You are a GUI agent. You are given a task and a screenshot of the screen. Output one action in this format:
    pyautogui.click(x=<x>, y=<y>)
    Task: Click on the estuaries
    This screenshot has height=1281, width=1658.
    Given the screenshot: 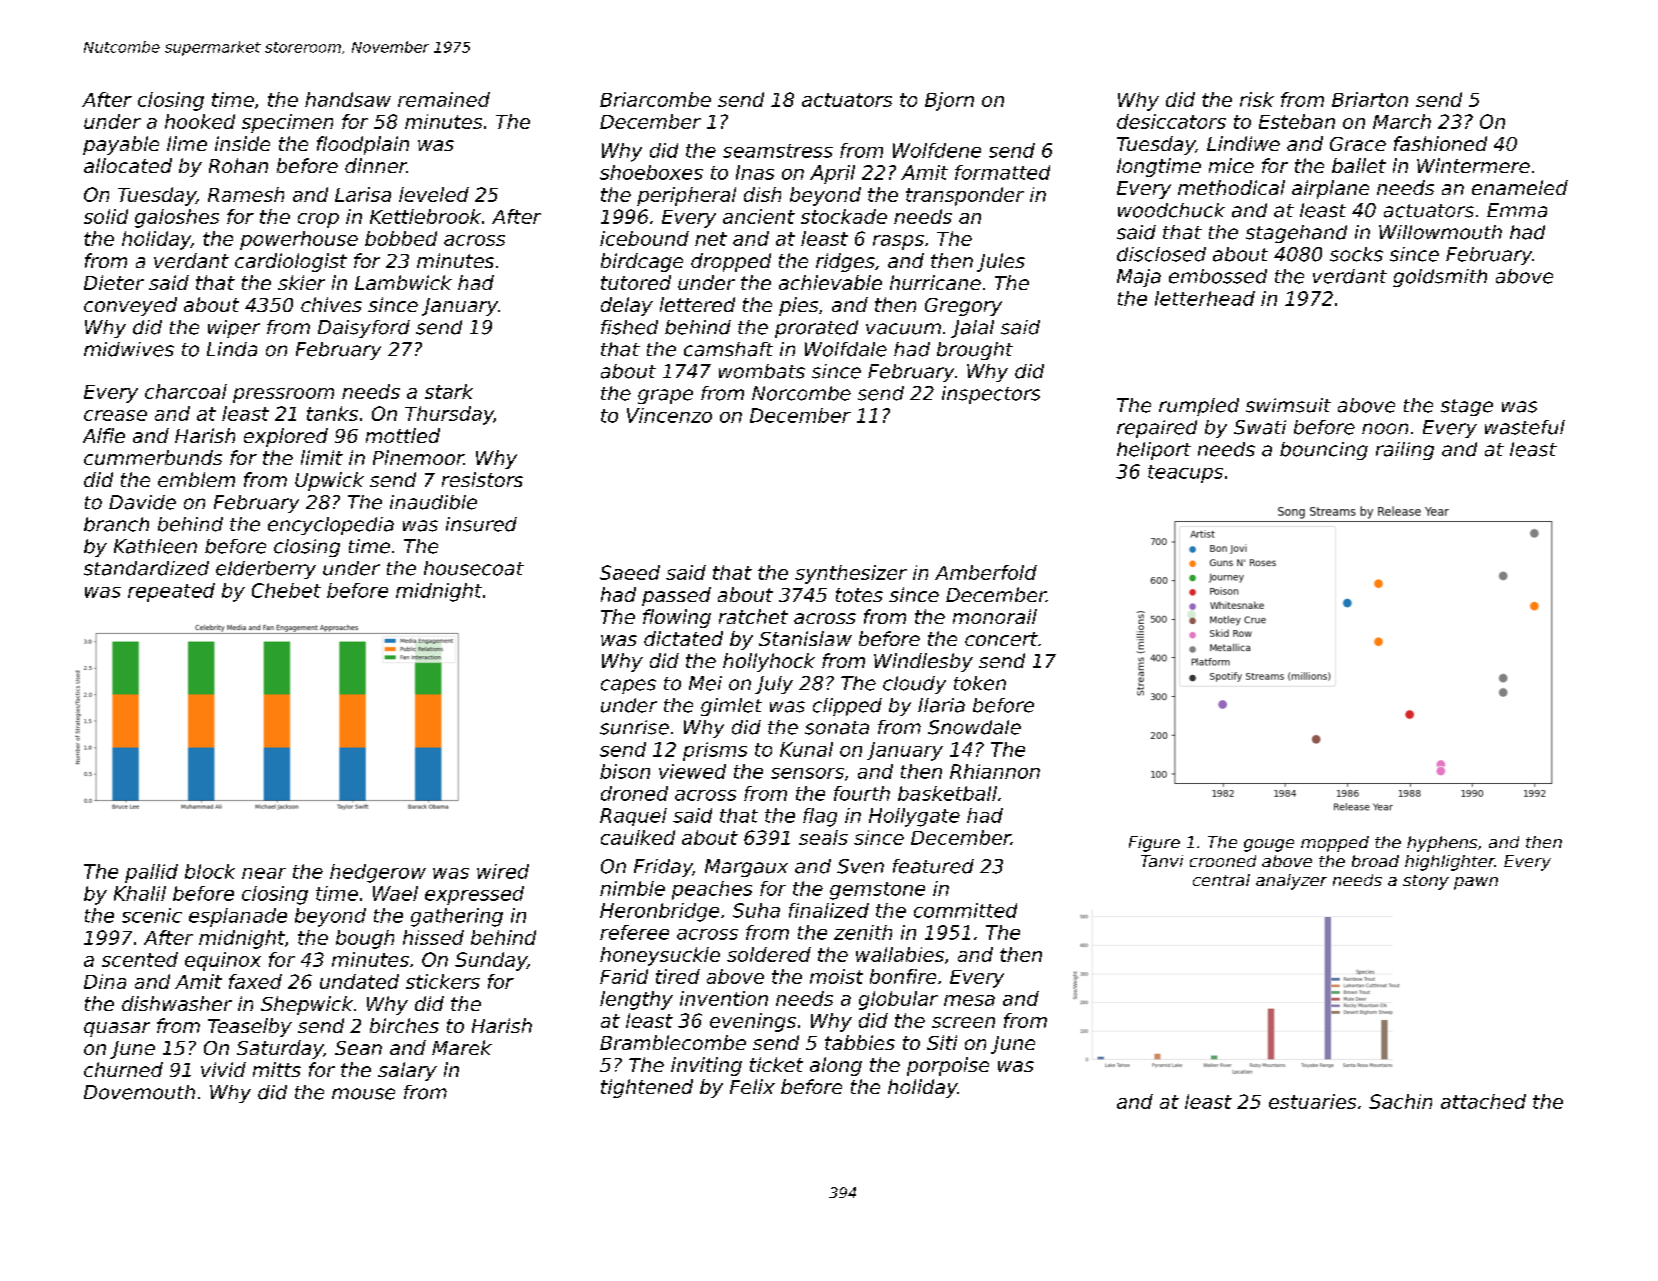 What is the action you would take?
    pyautogui.click(x=1312, y=1101)
